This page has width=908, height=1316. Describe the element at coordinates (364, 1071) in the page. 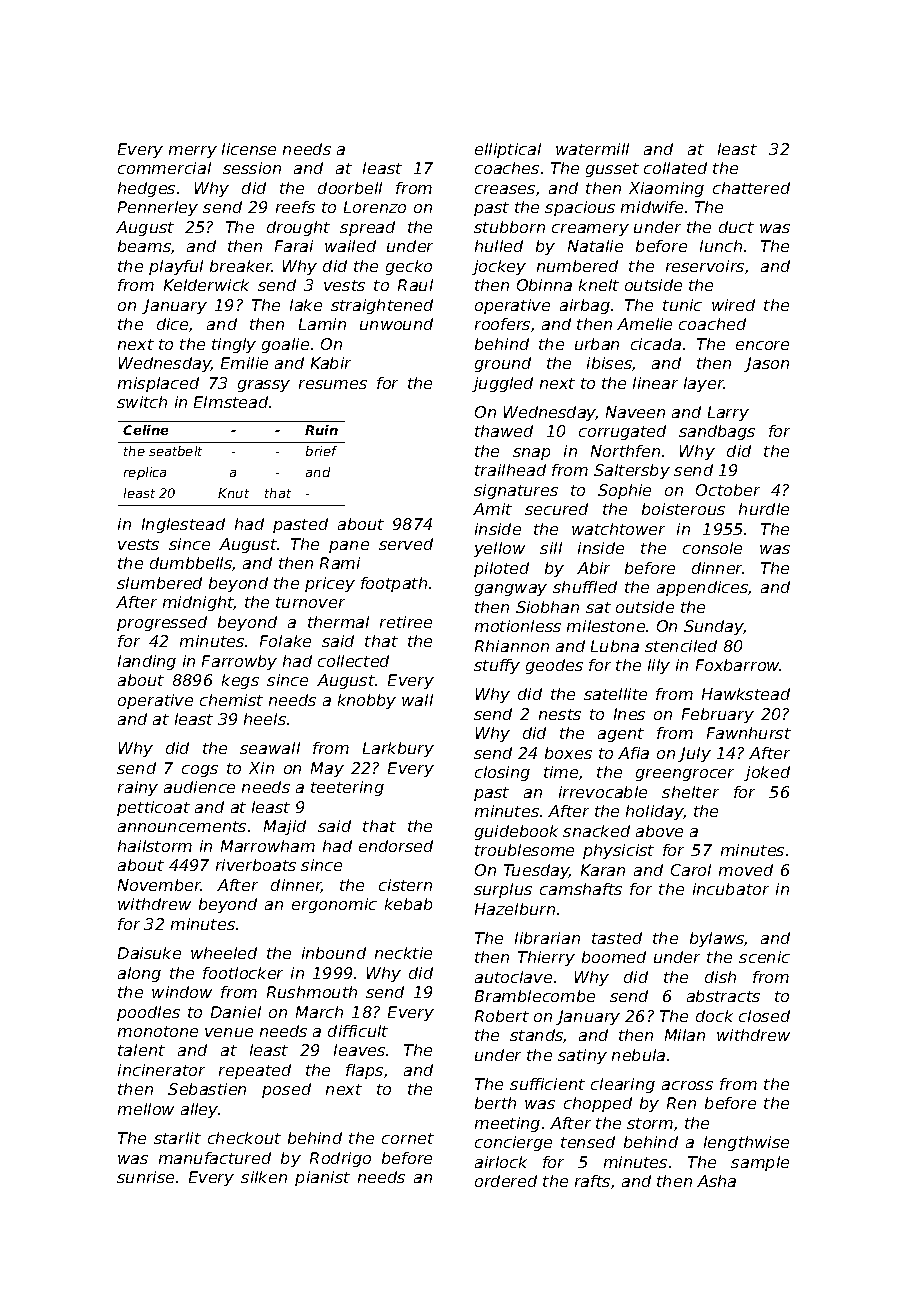

I see `flaps` at that location.
